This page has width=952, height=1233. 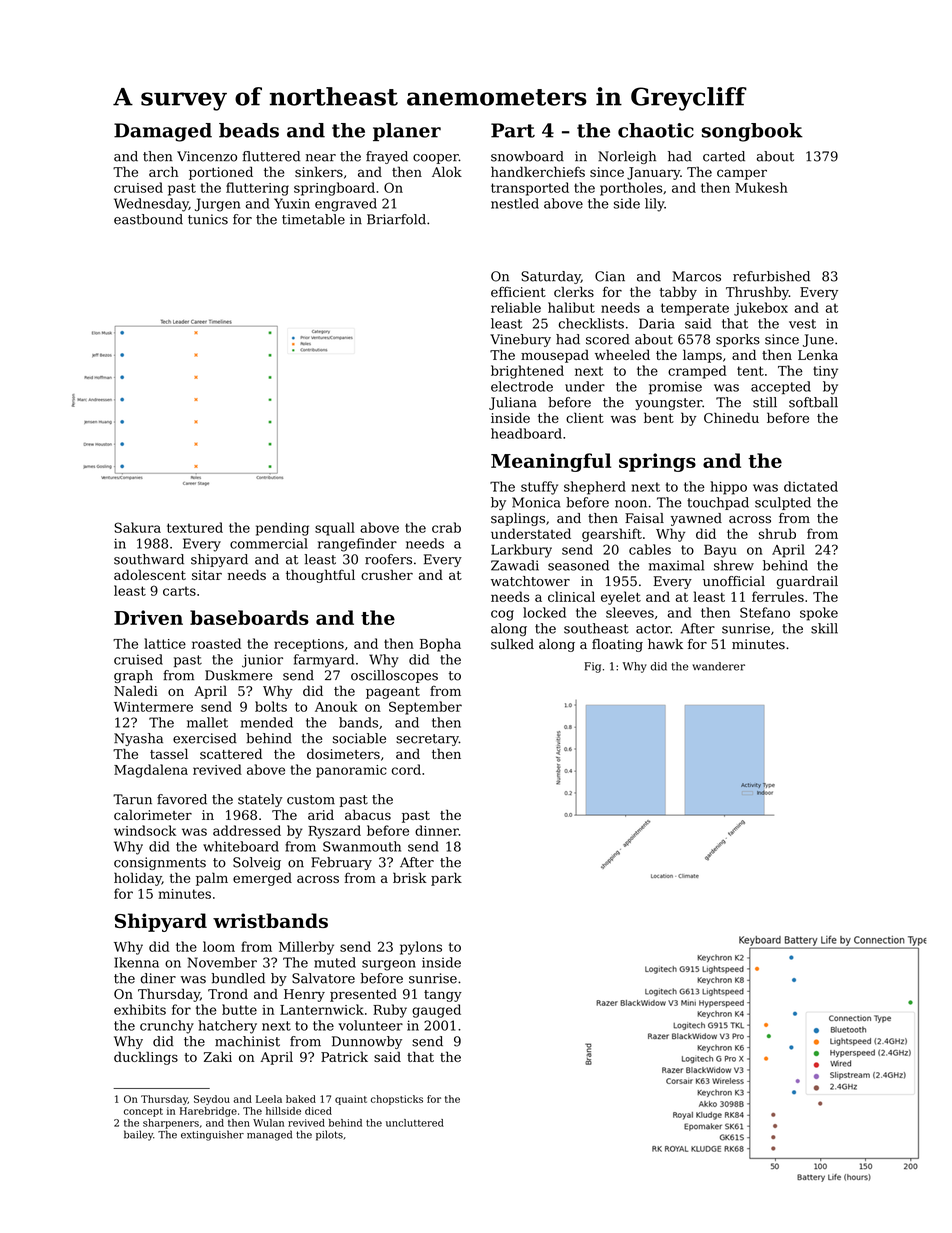 What do you see at coordinates (574, 291) in the page?
I see `clerks` at bounding box center [574, 291].
